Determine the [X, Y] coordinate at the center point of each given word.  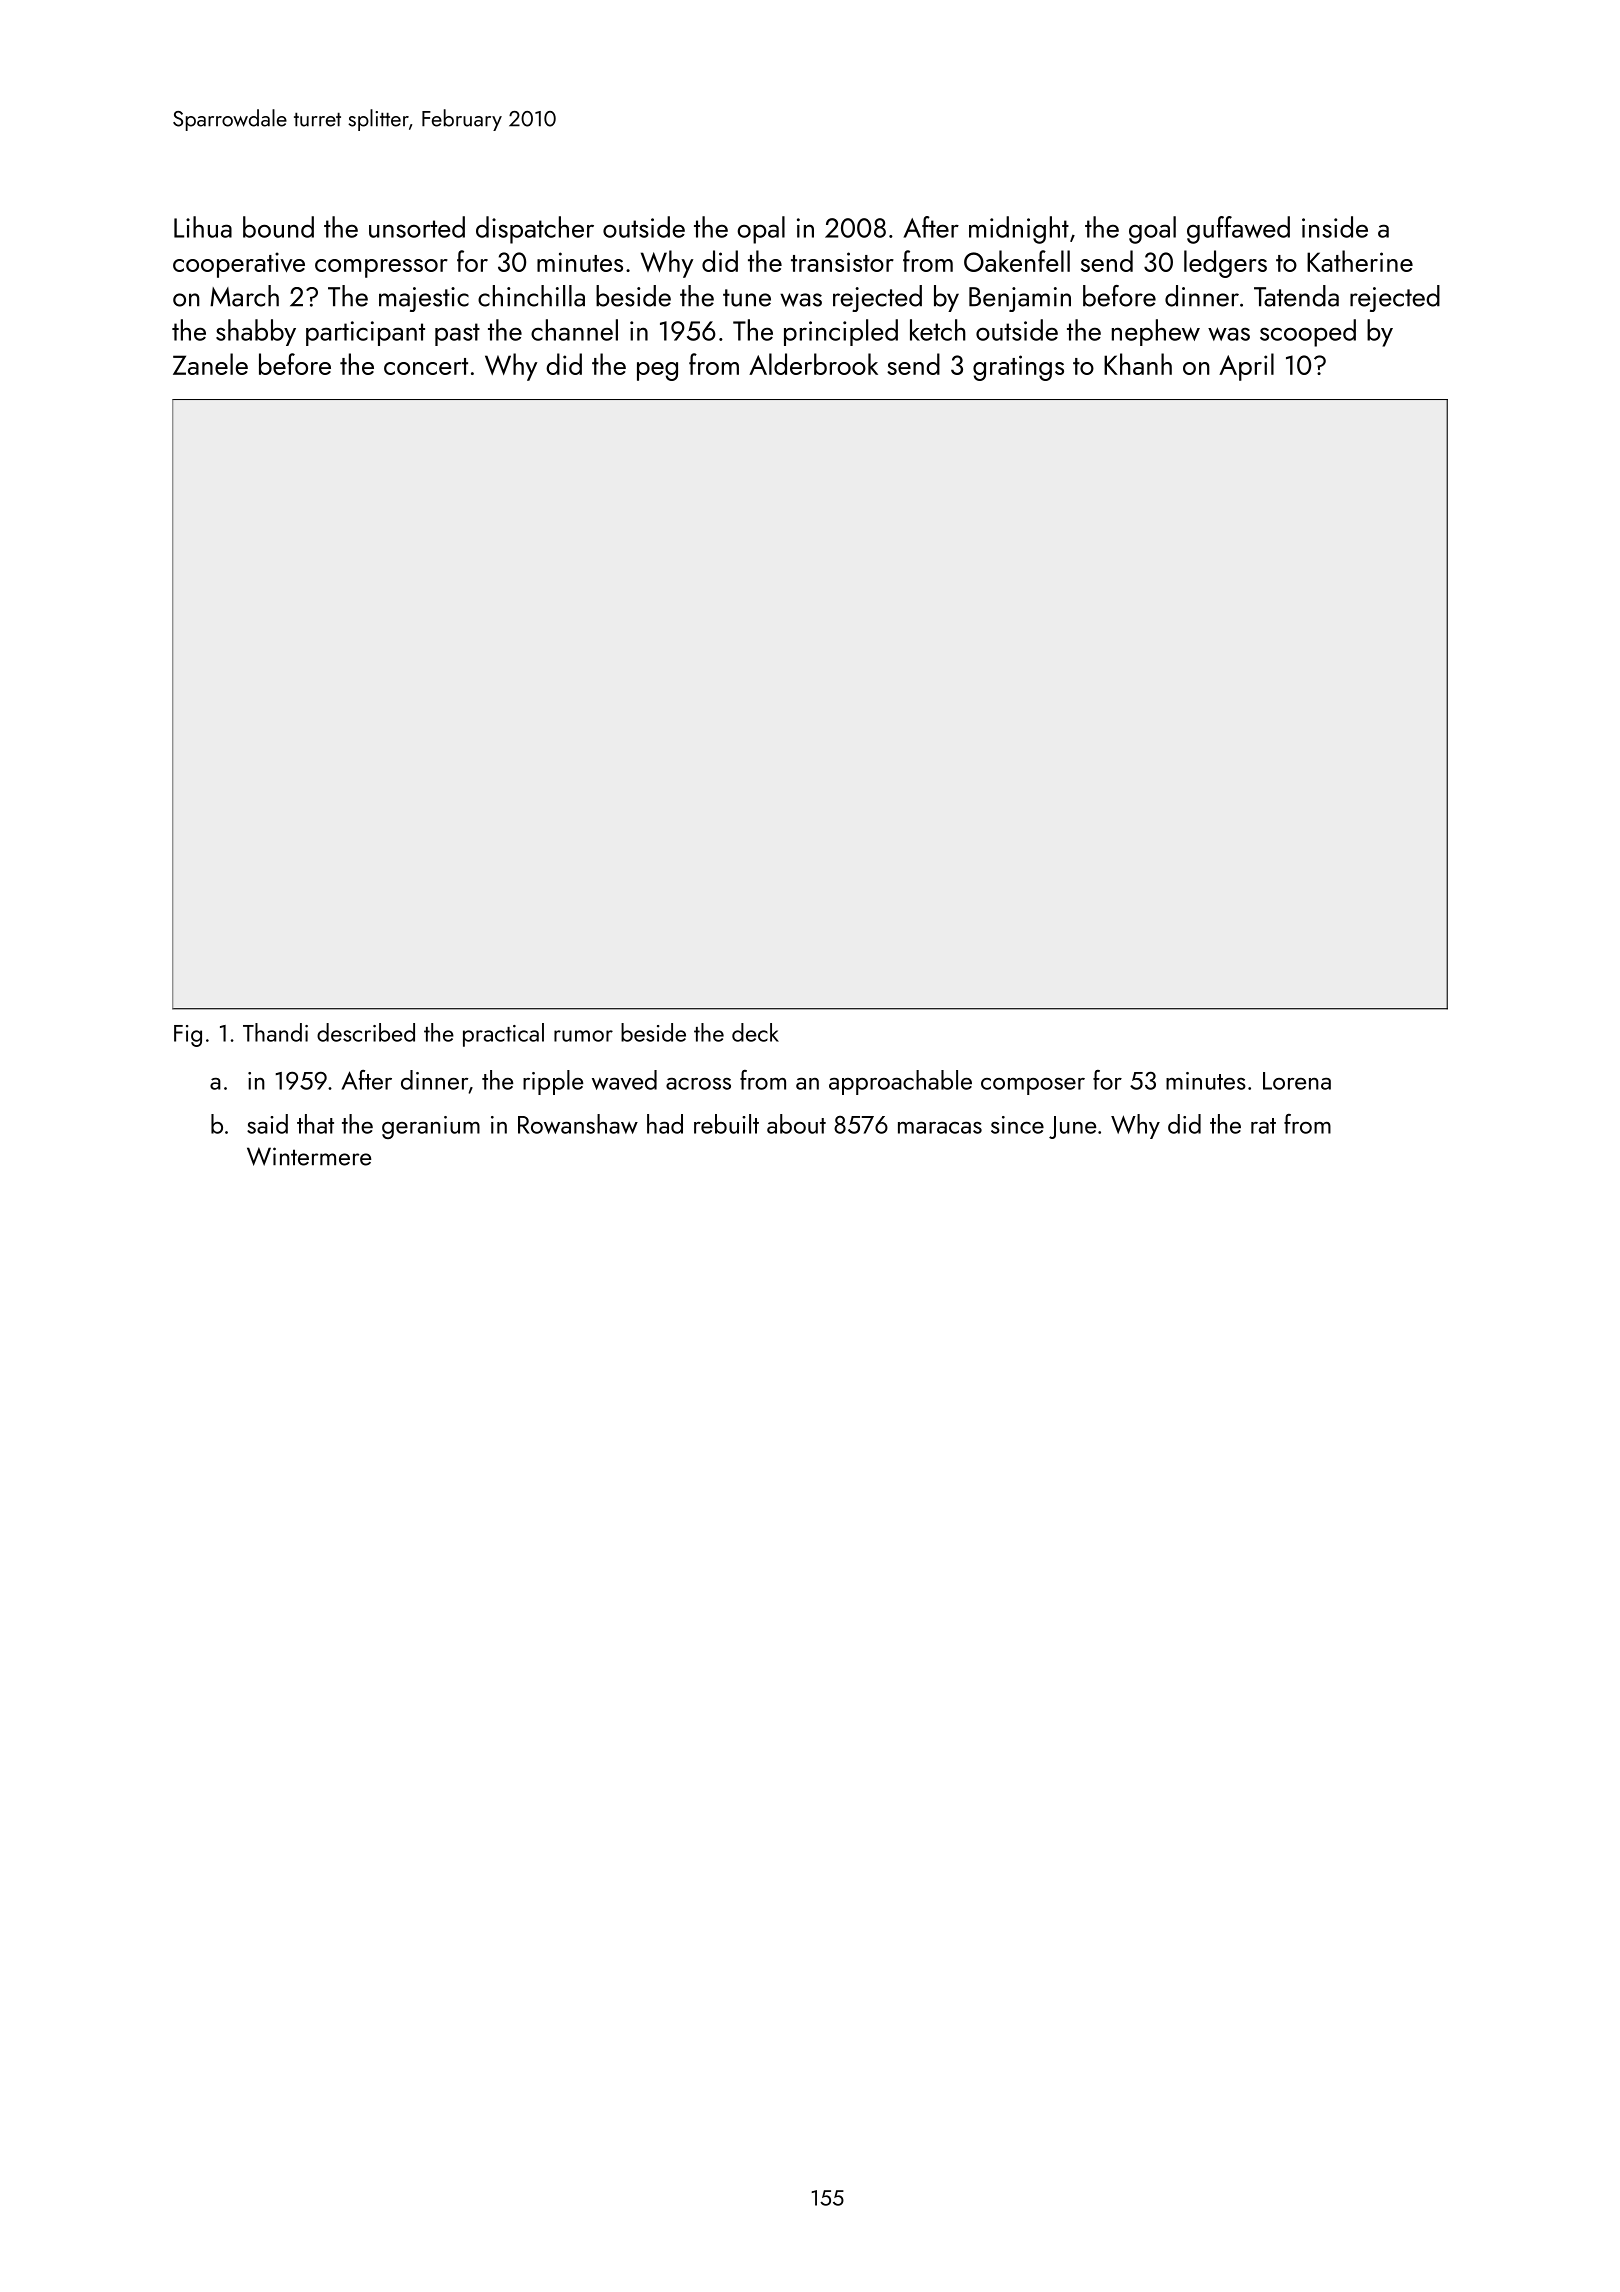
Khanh [1138, 364]
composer [1033, 1086]
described [366, 1032]
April [1246, 367]
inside [1335, 227]
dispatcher [535, 230]
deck [755, 1032]
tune [747, 298]
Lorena [1297, 1081]
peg [657, 371]
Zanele [210, 364]
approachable [900, 1082]
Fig [188, 1036]
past [457, 334]
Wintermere [309, 1156]
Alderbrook [813, 364]
